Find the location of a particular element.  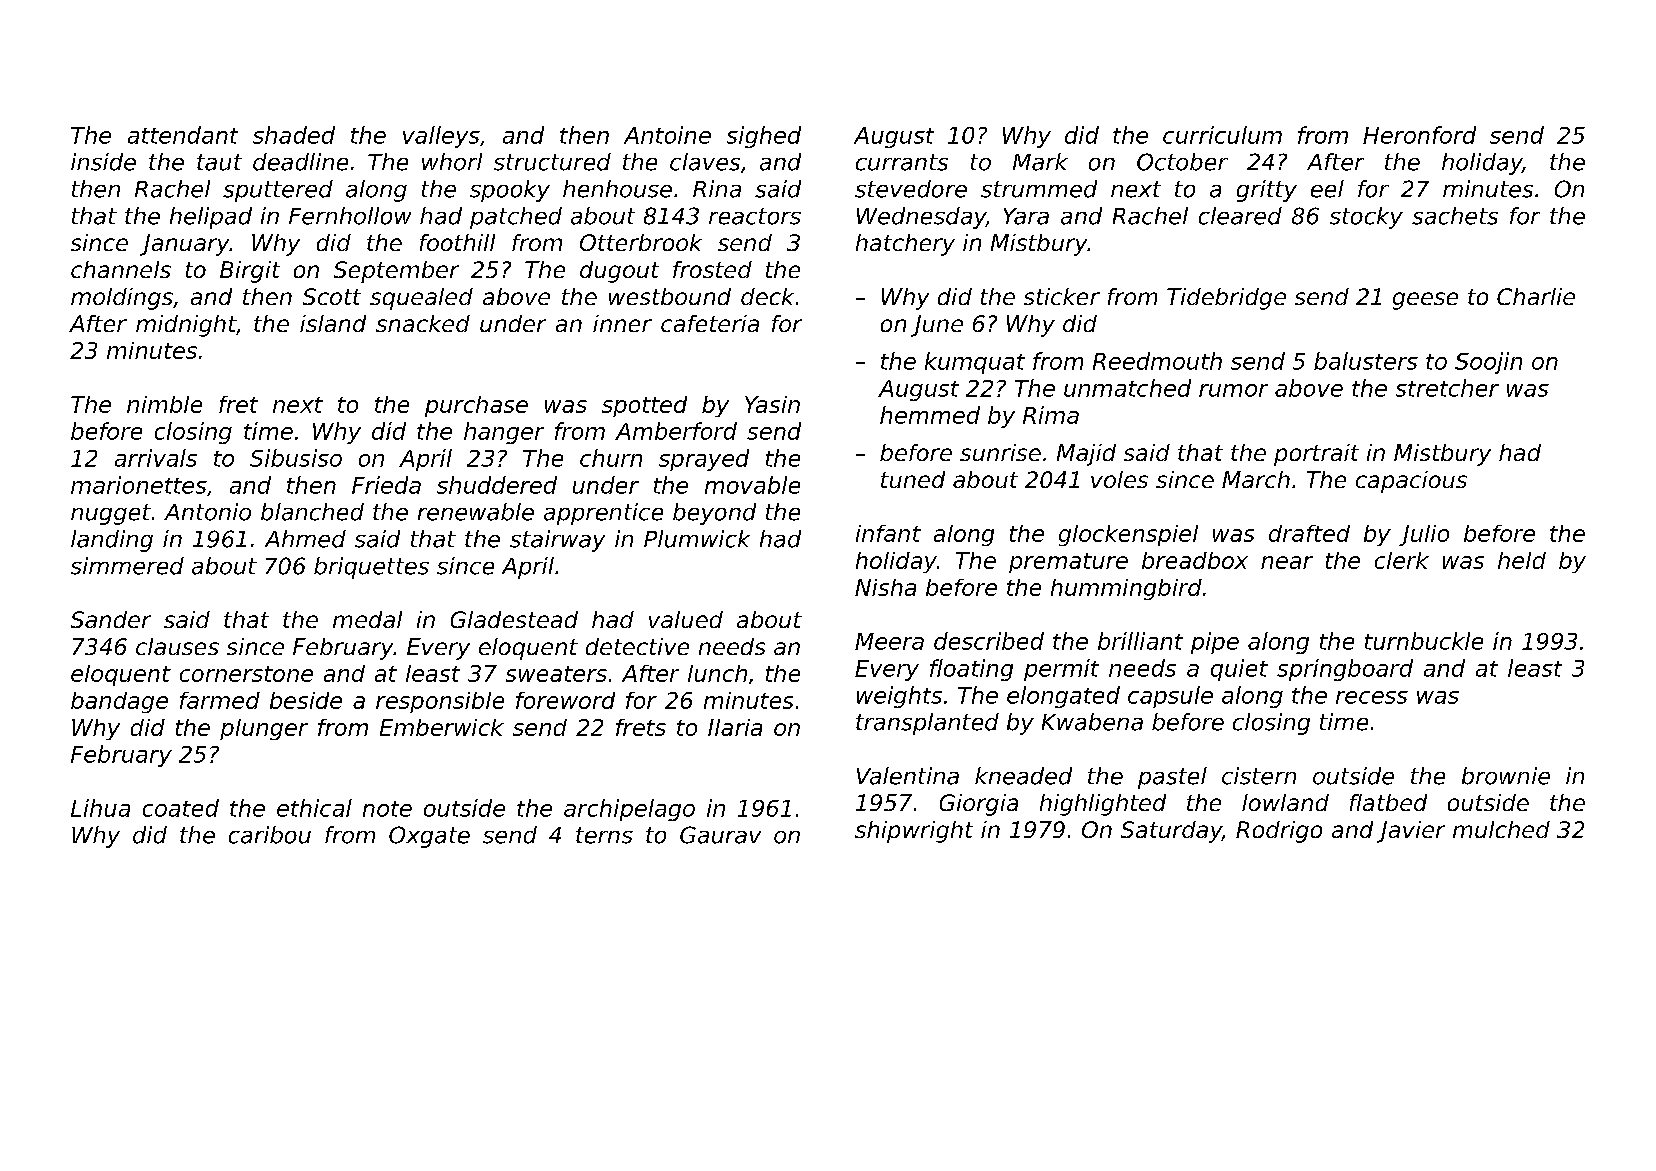

portrait is located at coordinates (1316, 455).
